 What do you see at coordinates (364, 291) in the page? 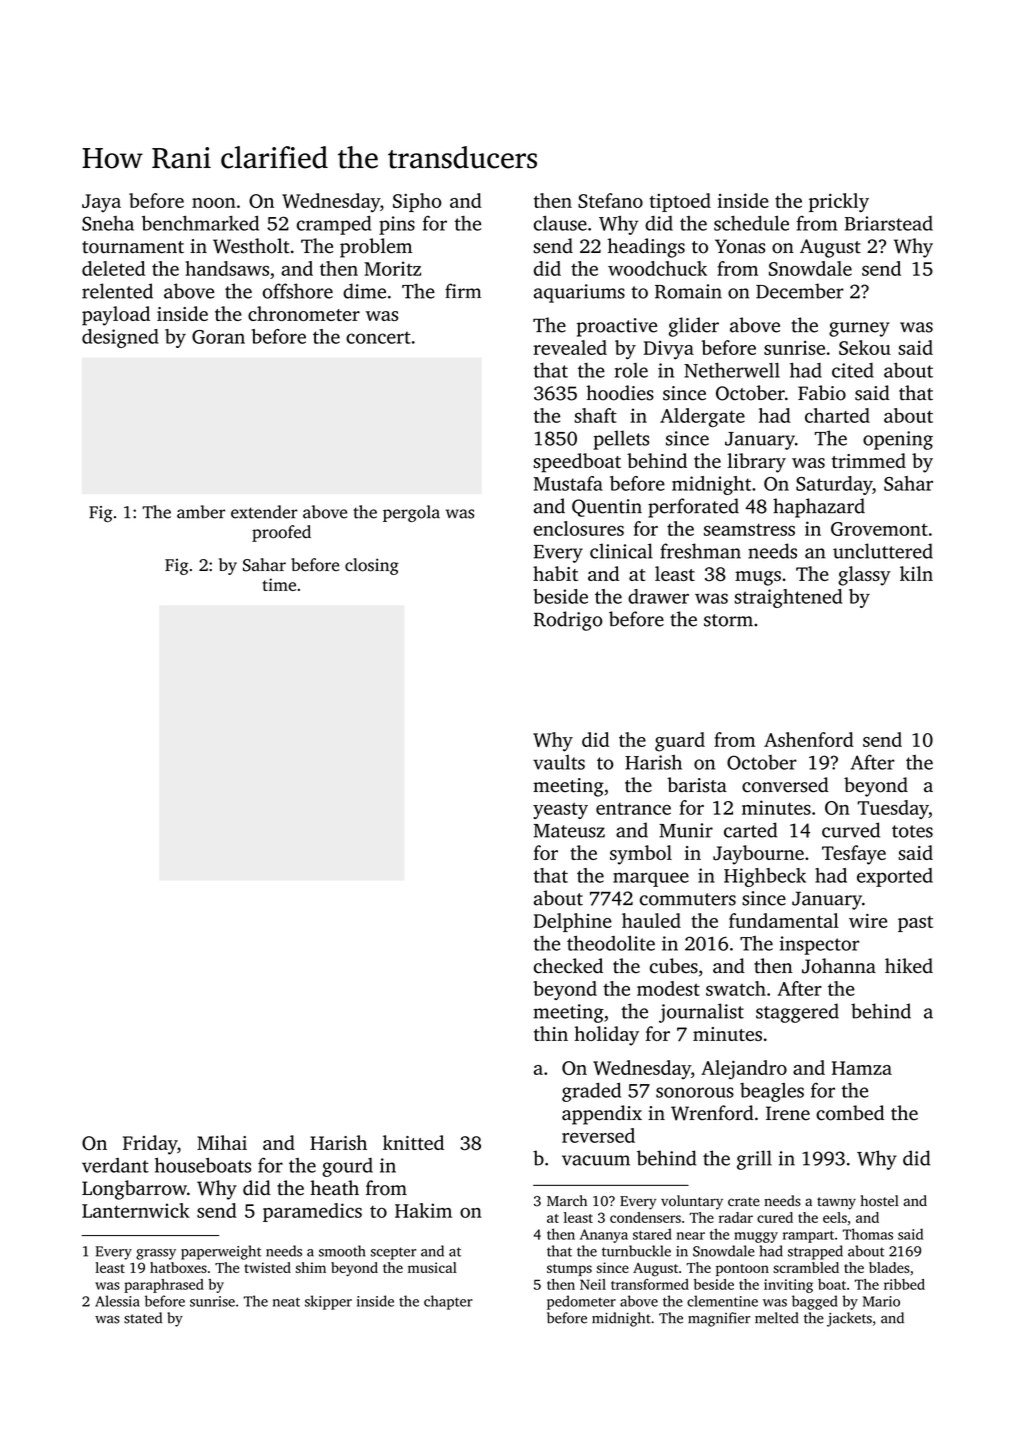
I see `dime` at bounding box center [364, 291].
